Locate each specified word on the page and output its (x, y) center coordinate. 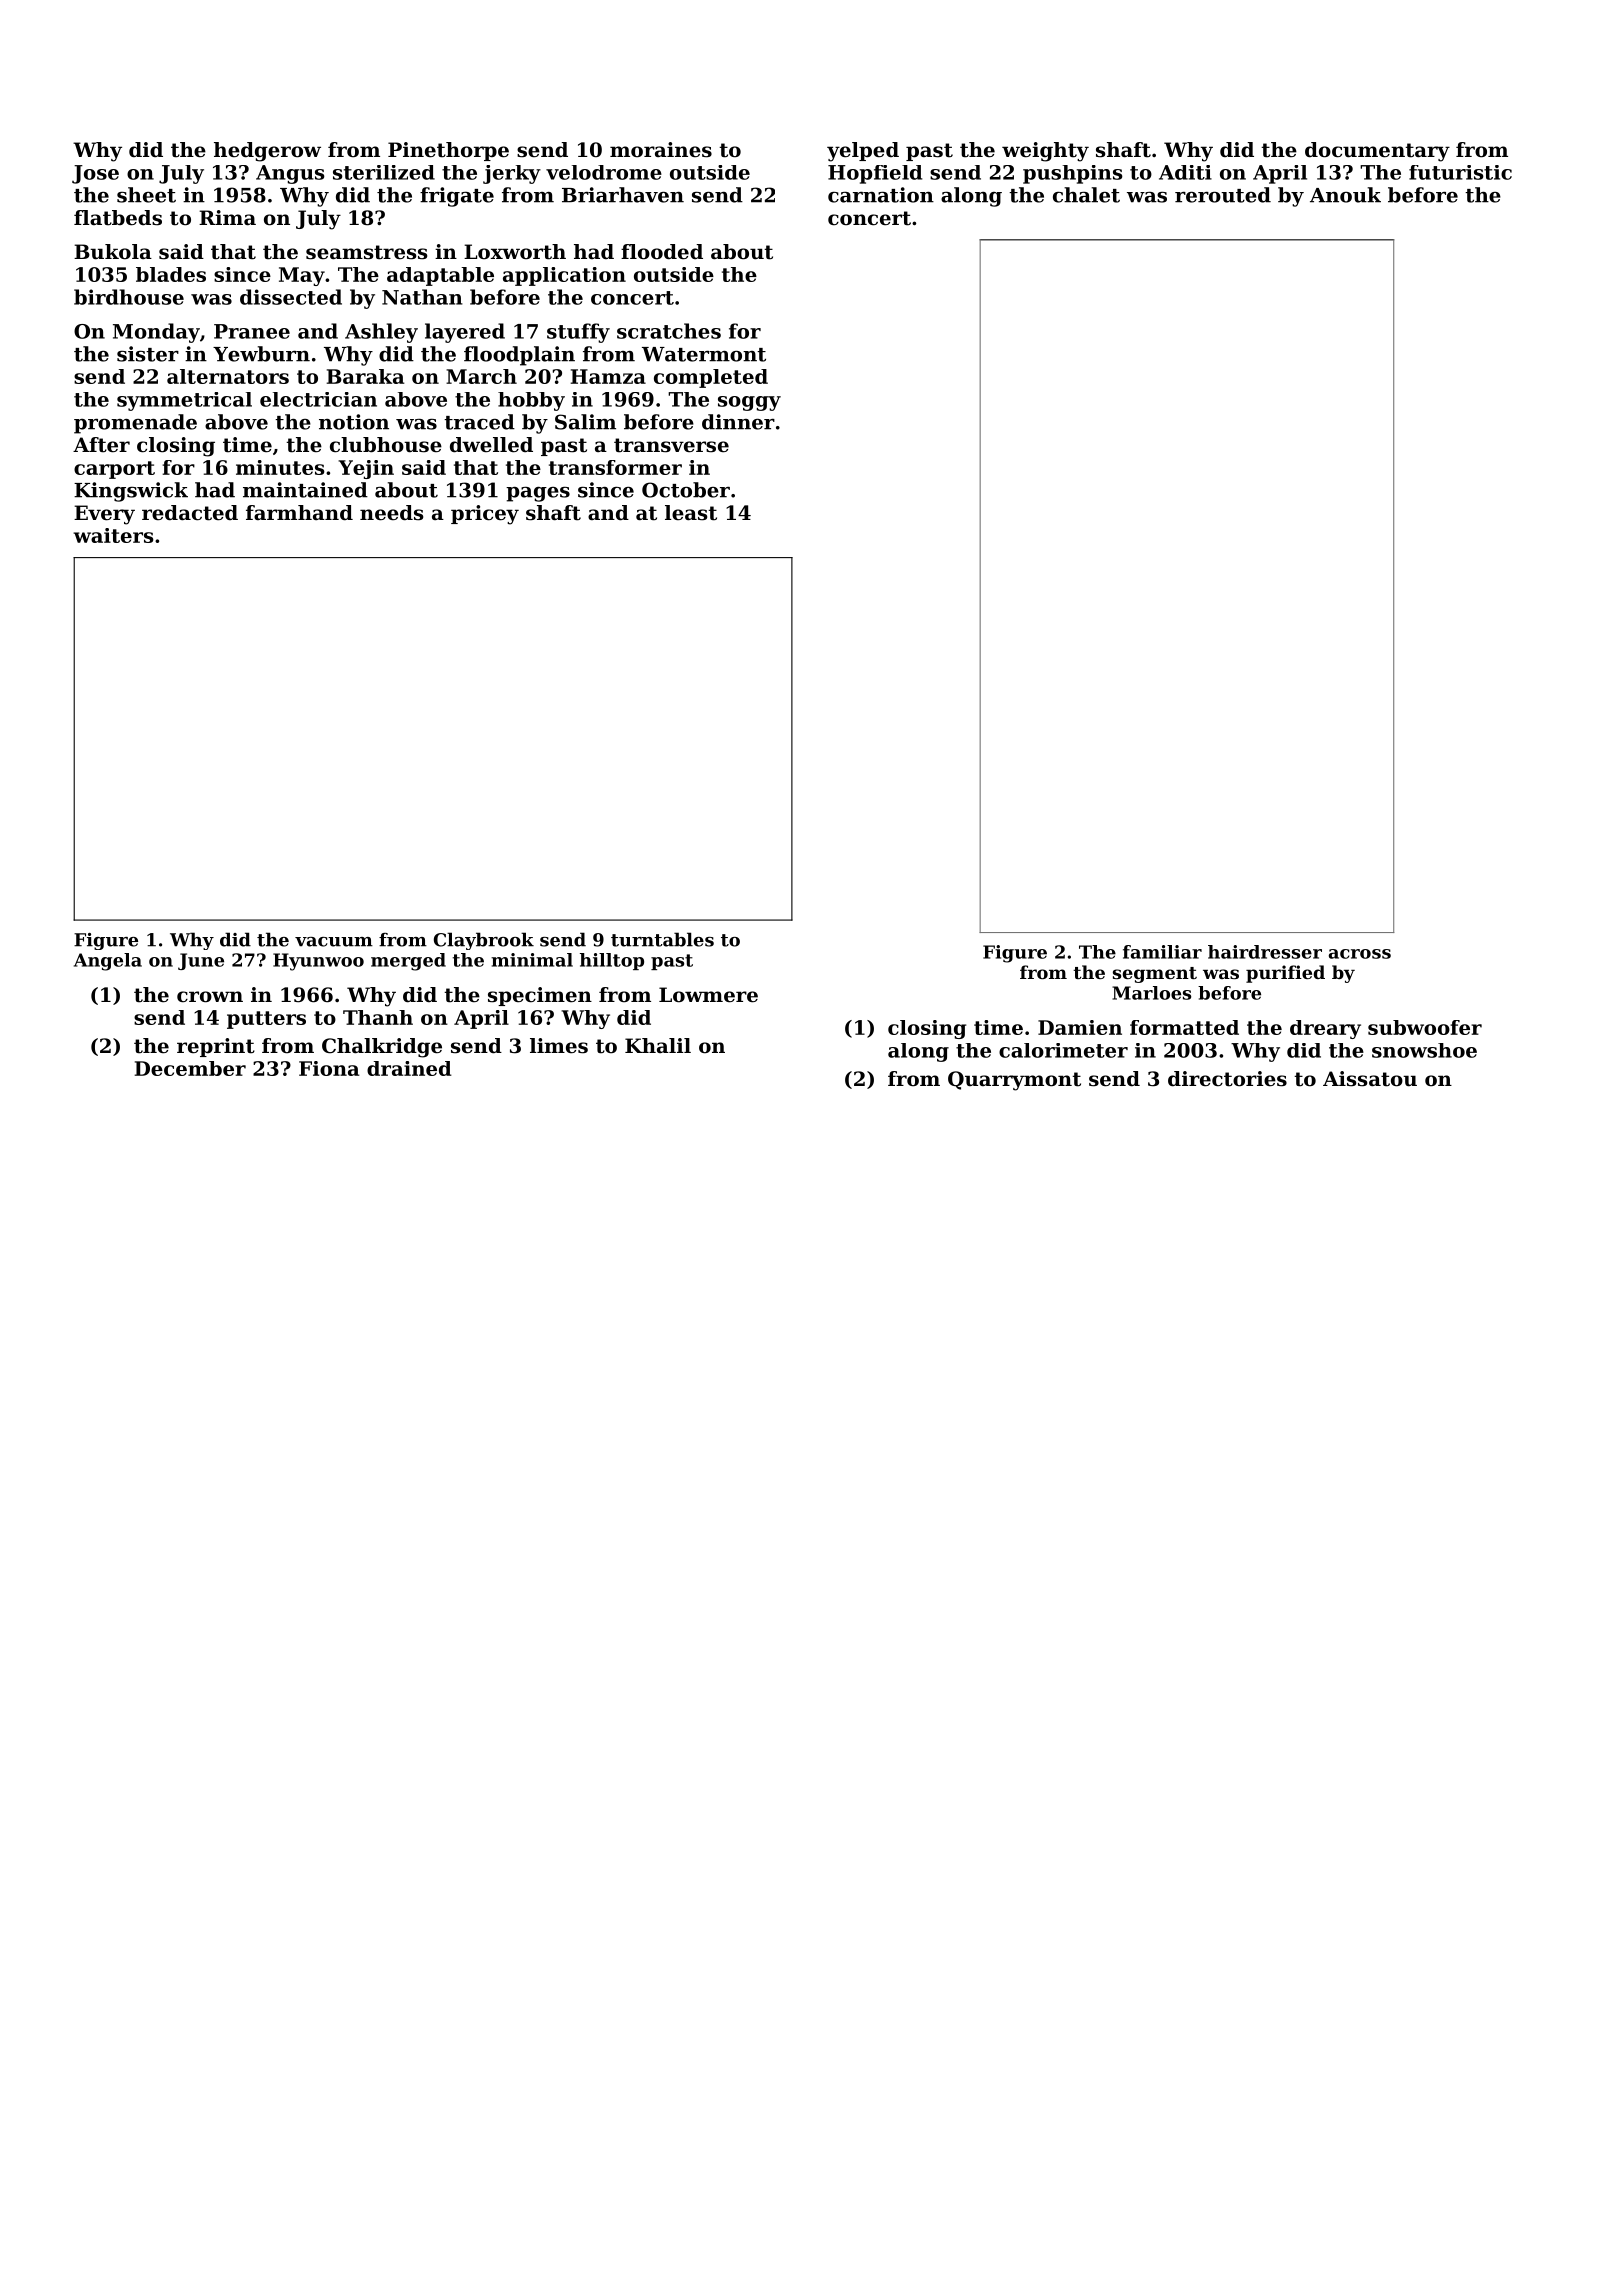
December (190, 1068)
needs (391, 513)
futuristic (1460, 172)
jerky (512, 174)
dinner (738, 422)
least (691, 513)
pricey (485, 515)
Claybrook (484, 941)
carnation (881, 195)
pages (538, 494)
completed (711, 378)
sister (148, 354)
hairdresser (1265, 952)
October (686, 490)
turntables (662, 939)
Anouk (1345, 195)
